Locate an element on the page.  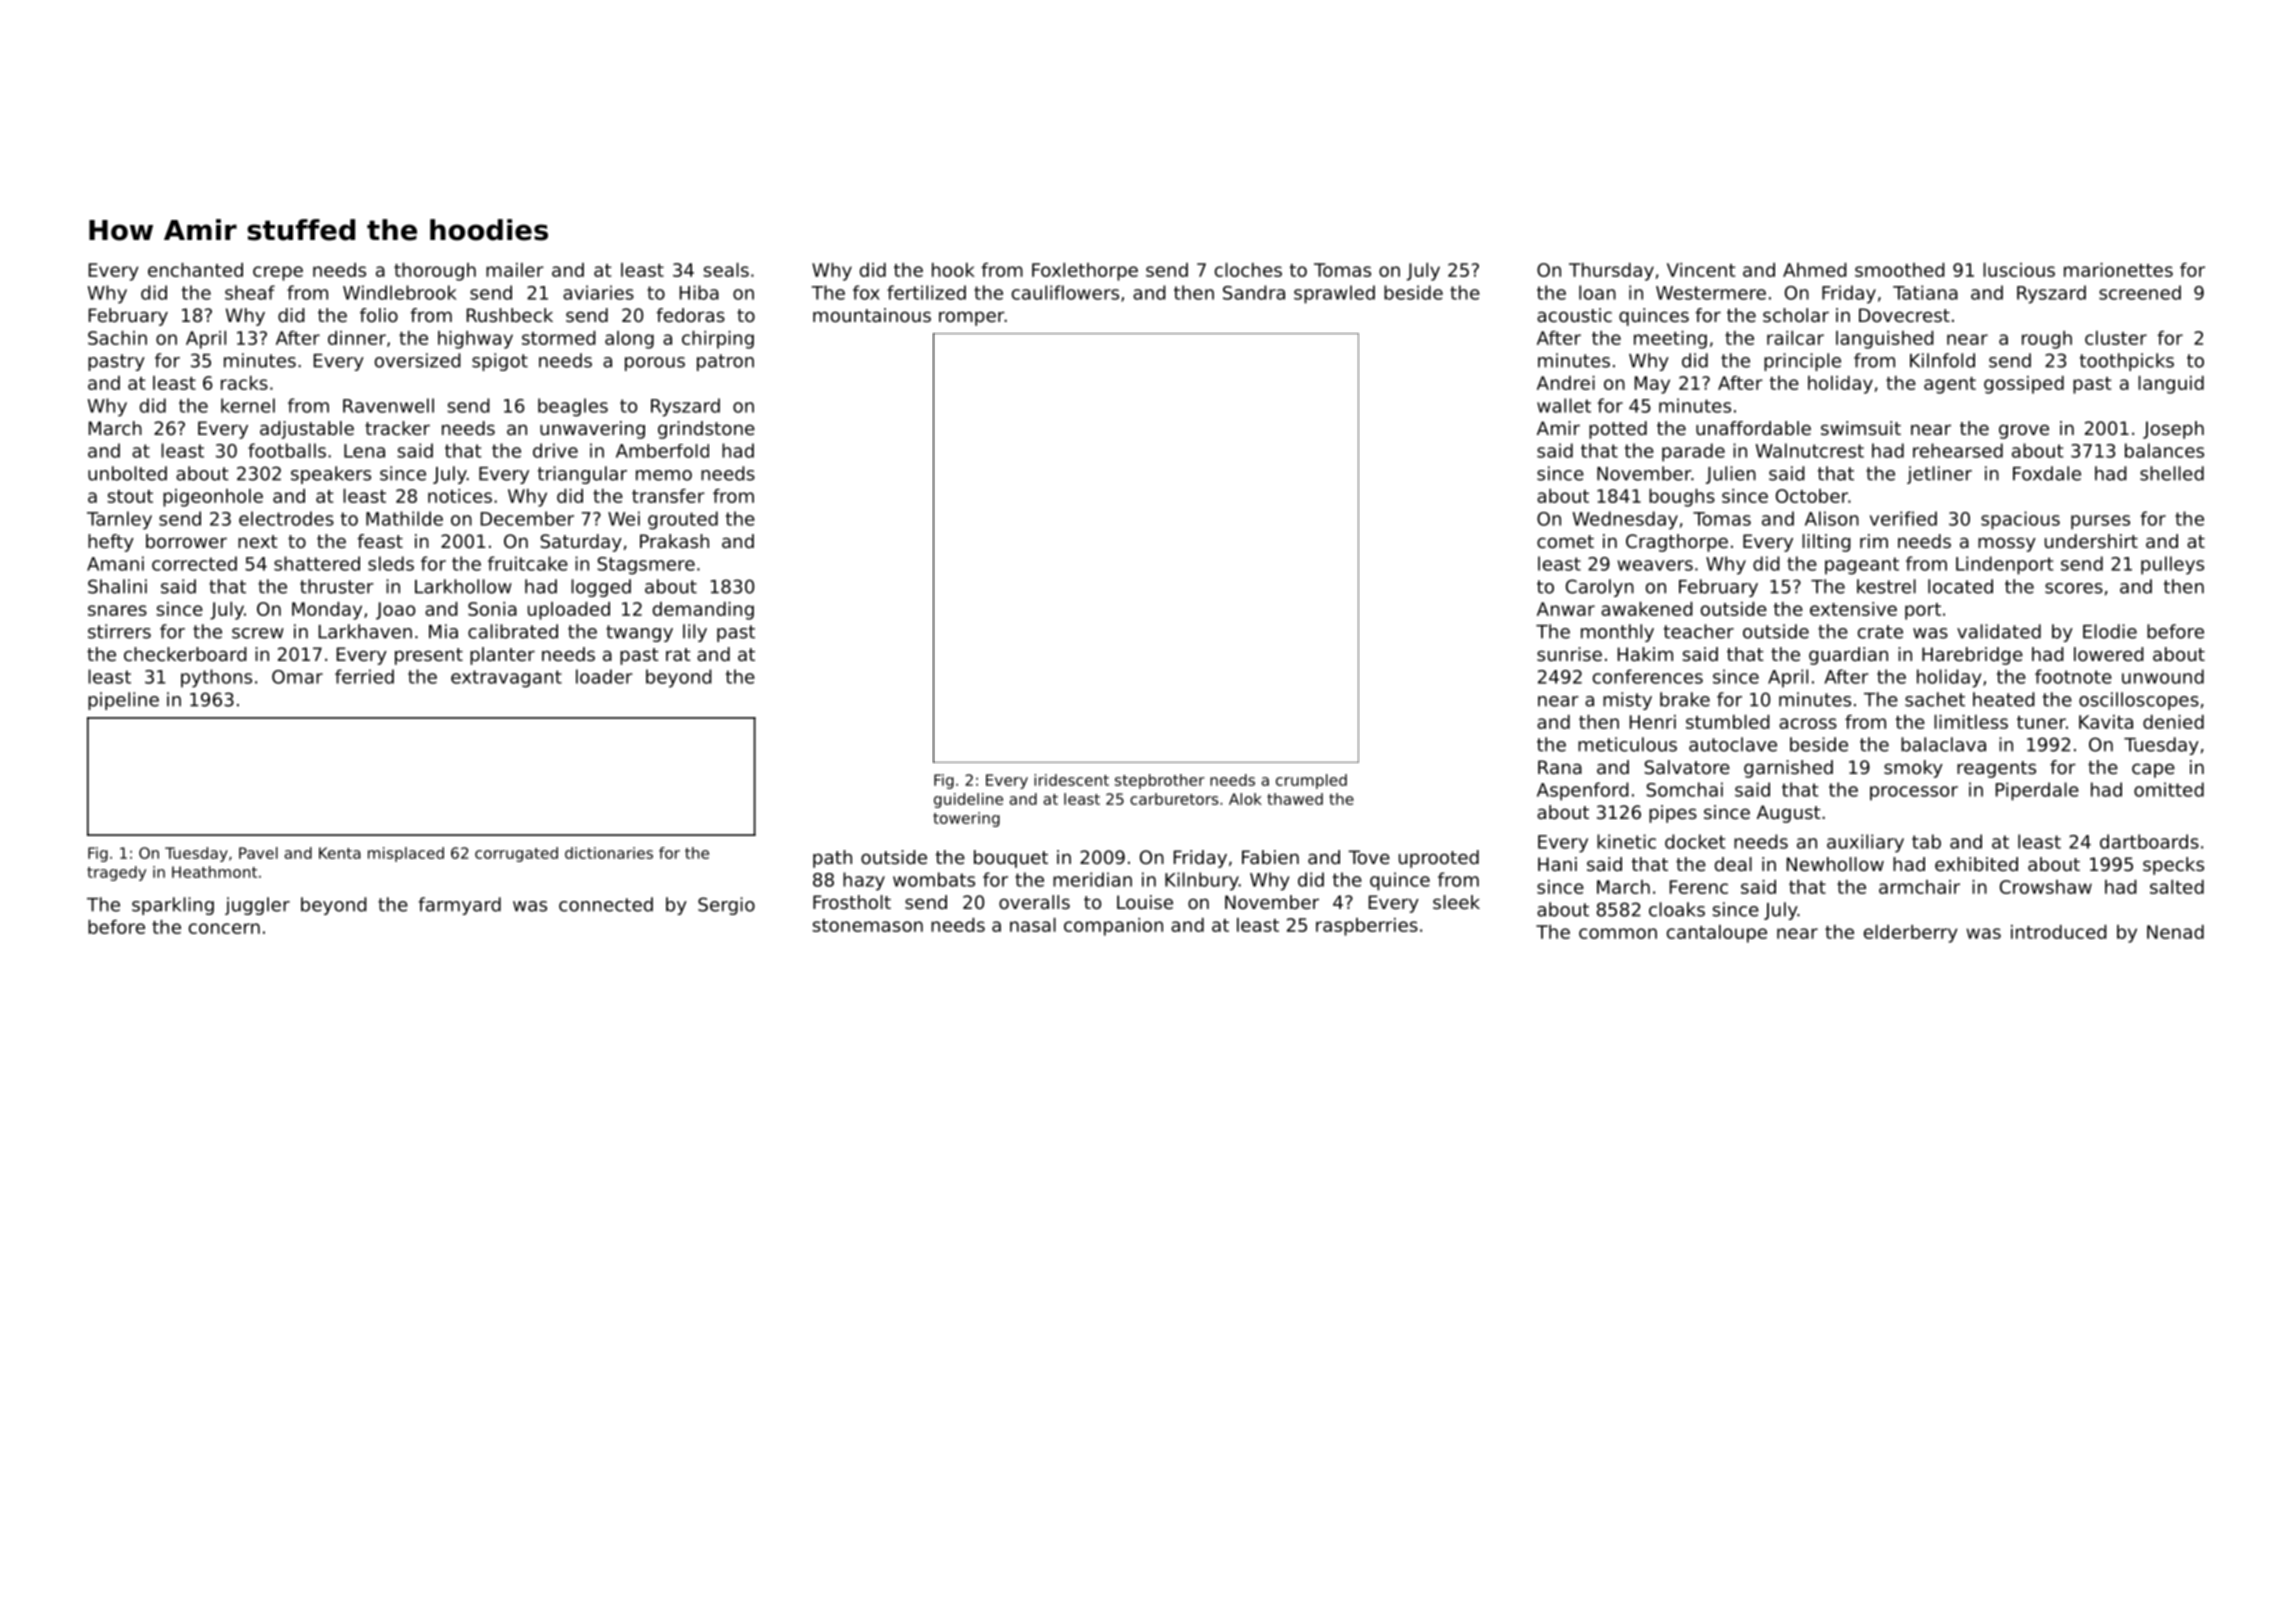
Fabien is located at coordinates (1270, 857).
